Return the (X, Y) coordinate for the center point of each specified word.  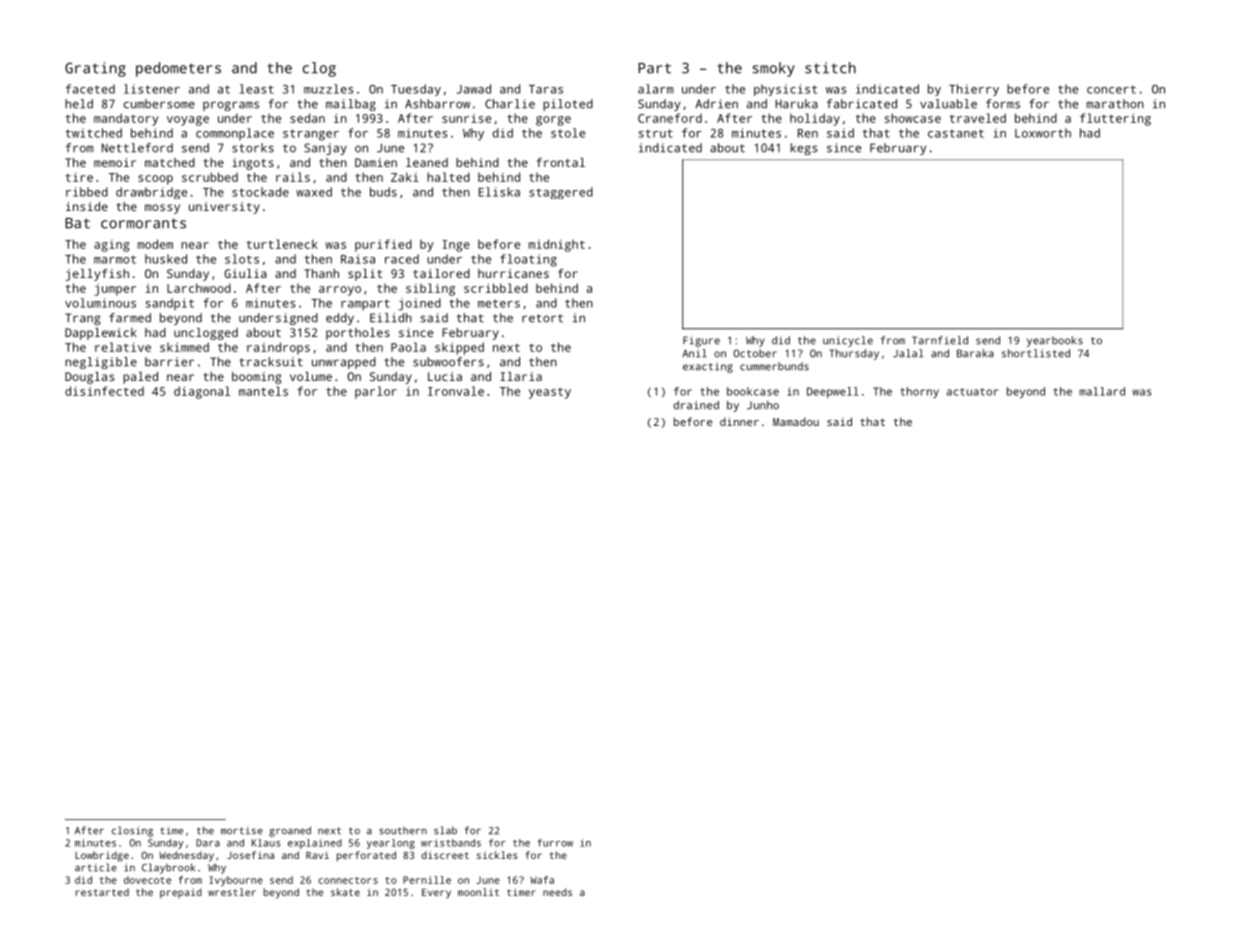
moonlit (478, 892)
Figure (701, 341)
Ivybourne (236, 881)
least (257, 89)
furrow (555, 843)
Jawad (473, 89)
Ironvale (456, 391)
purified (383, 245)
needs (557, 892)
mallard (1102, 391)
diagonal (202, 392)
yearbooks (1055, 341)
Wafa (542, 880)
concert (1111, 89)
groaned (290, 831)
